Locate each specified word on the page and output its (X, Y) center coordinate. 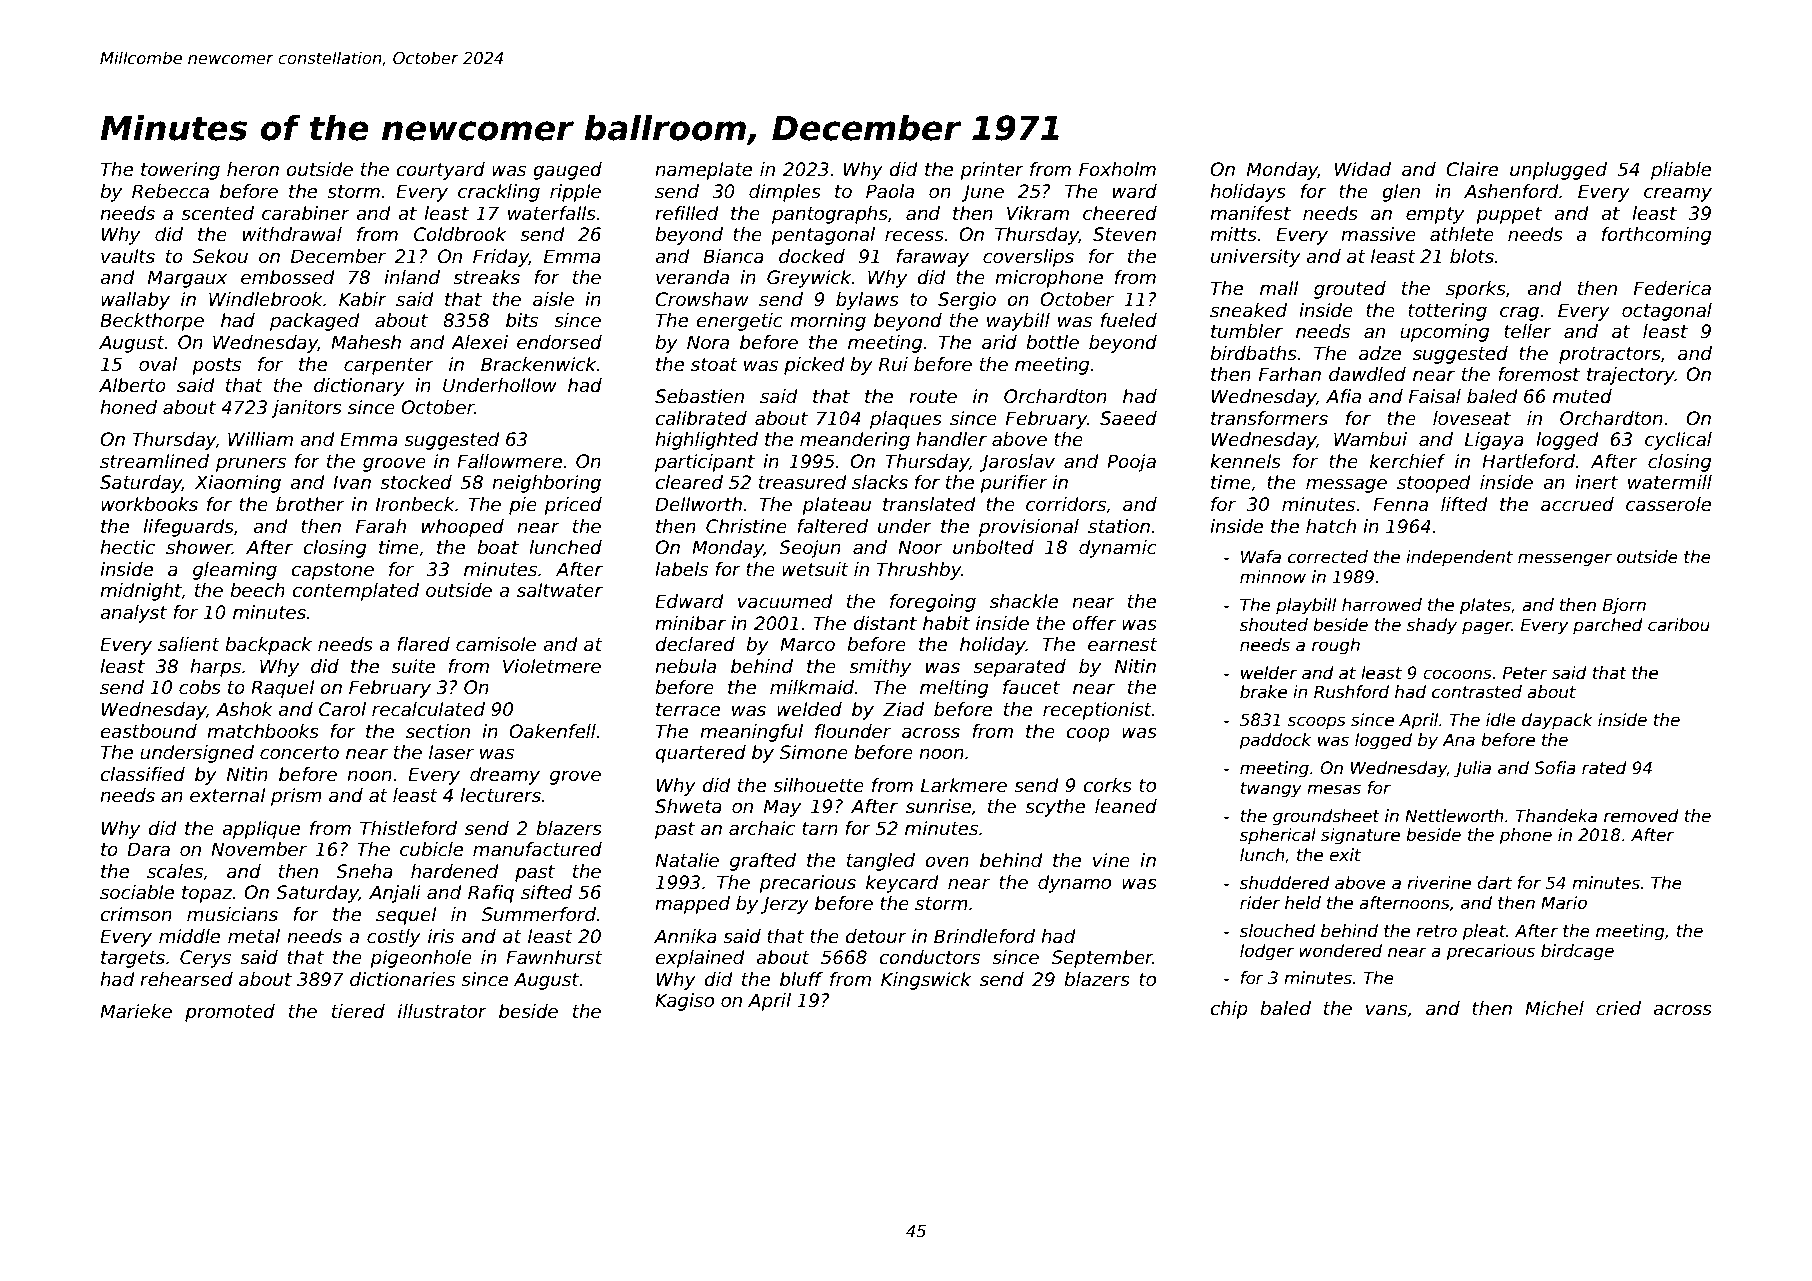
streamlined (154, 461)
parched (1608, 626)
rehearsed (186, 979)
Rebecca (170, 191)
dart (1494, 883)
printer (992, 171)
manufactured (537, 849)
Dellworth (698, 504)
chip (1229, 1010)
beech (257, 590)
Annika (685, 936)
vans (1386, 1010)
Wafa (1261, 557)
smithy (880, 668)
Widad (1363, 169)
